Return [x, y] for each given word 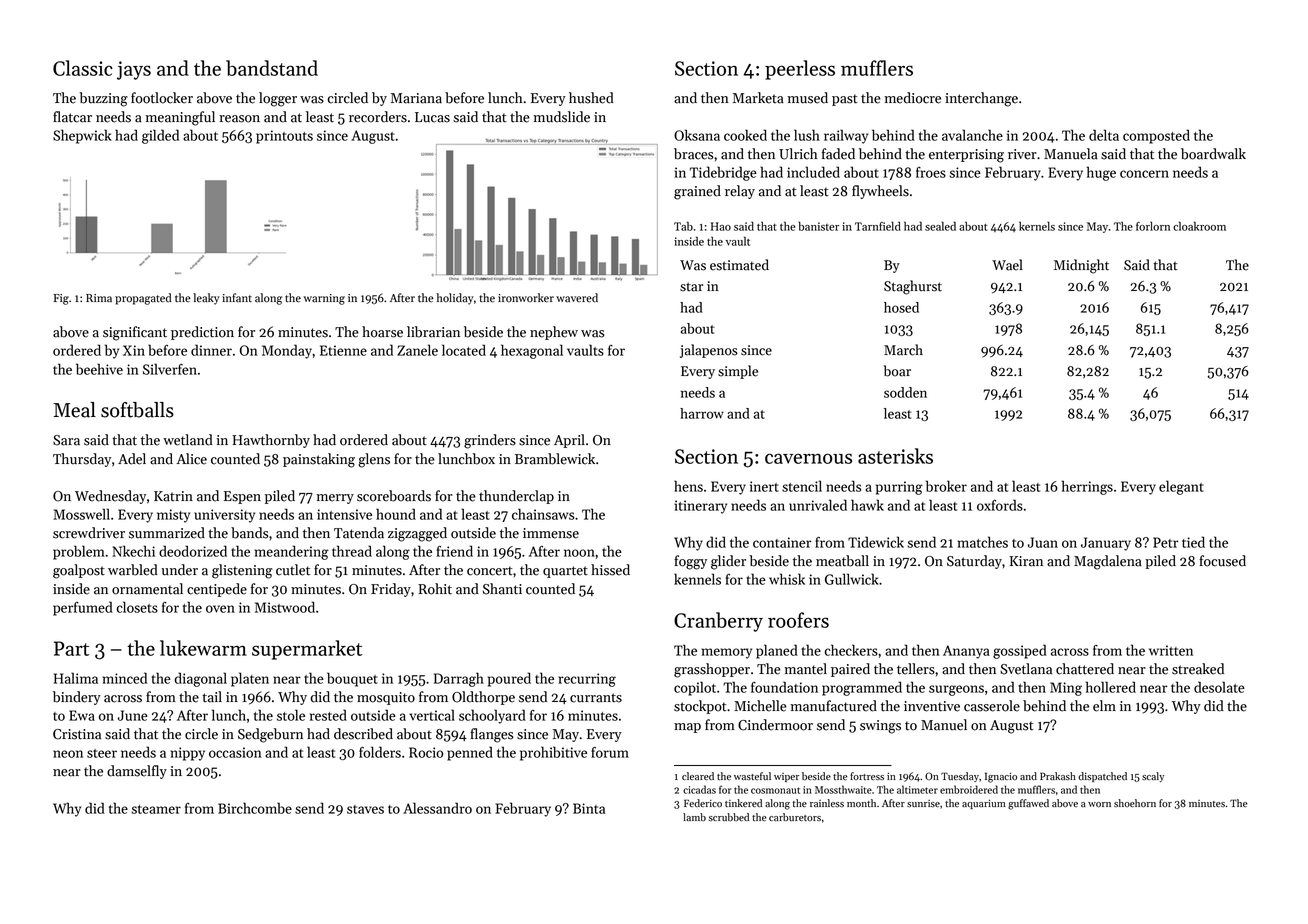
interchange [981, 99]
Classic [83, 68]
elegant [1181, 487]
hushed [591, 98]
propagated [143, 299]
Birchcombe [255, 808]
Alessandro [437, 808]
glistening [242, 571]
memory [727, 653]
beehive [99, 369]
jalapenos [709, 351]
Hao [721, 226]
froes [931, 172]
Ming [1066, 689]
